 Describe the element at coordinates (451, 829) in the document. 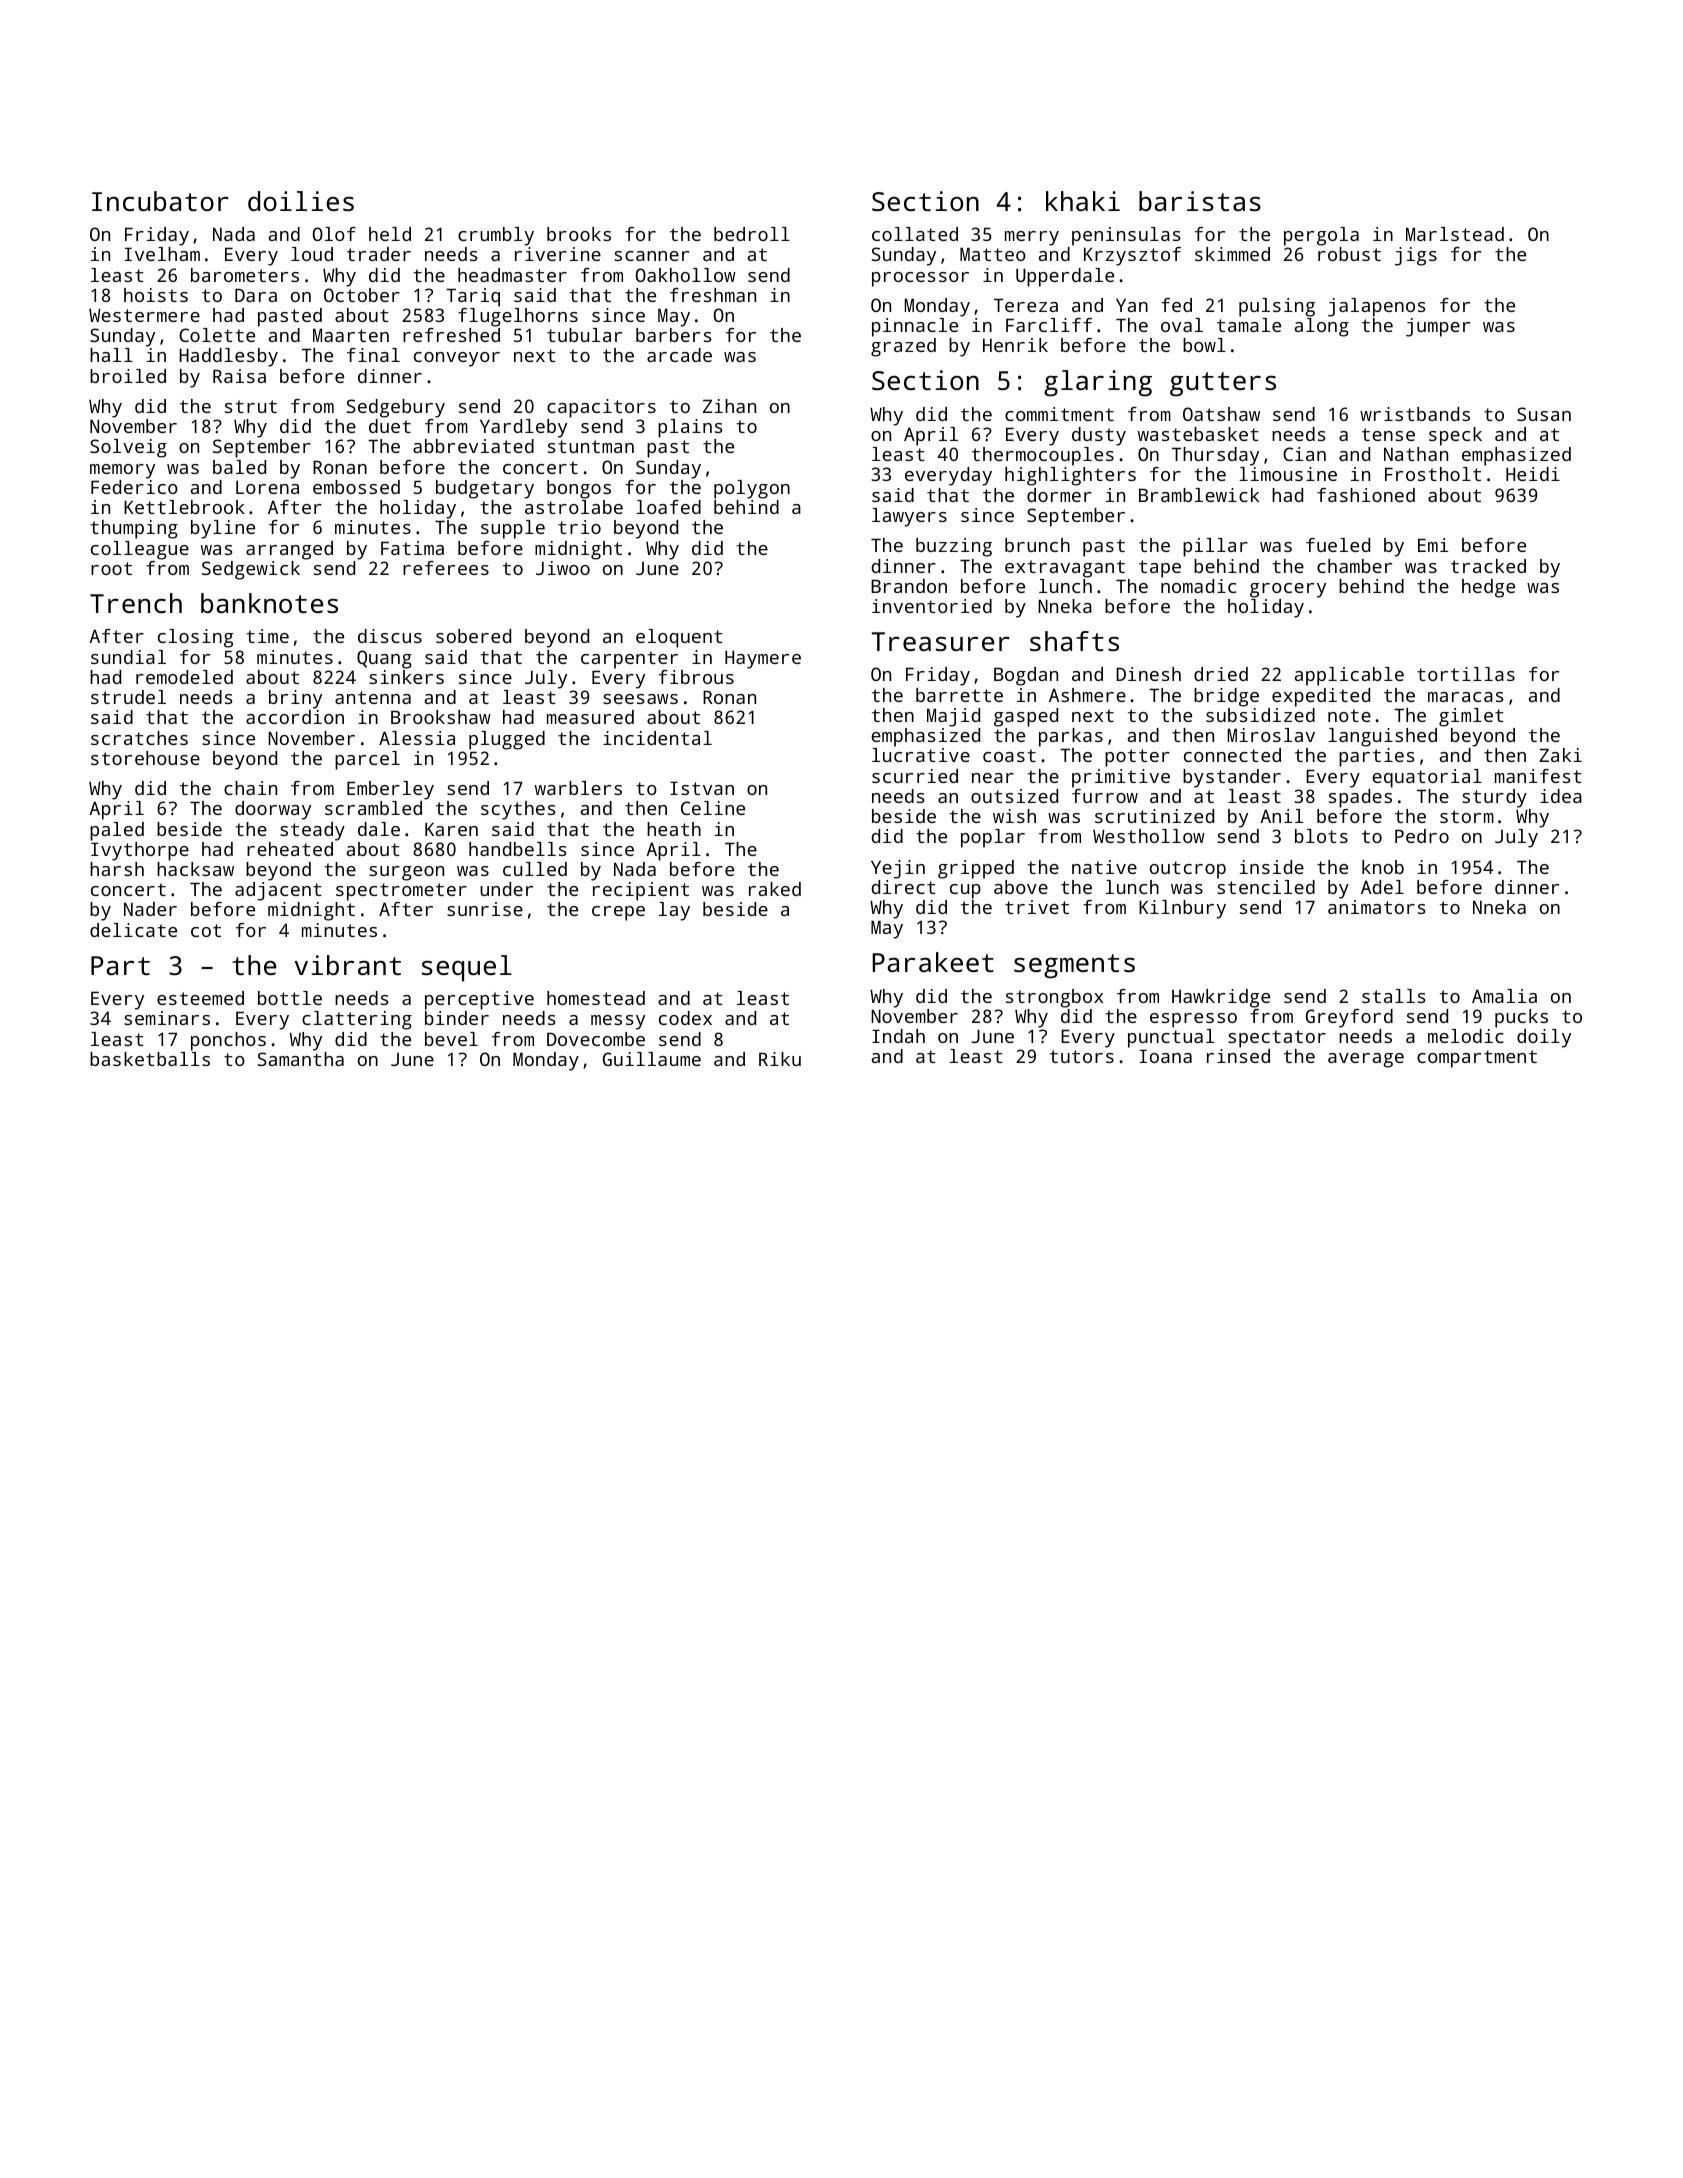

I see `Karen` at that location.
